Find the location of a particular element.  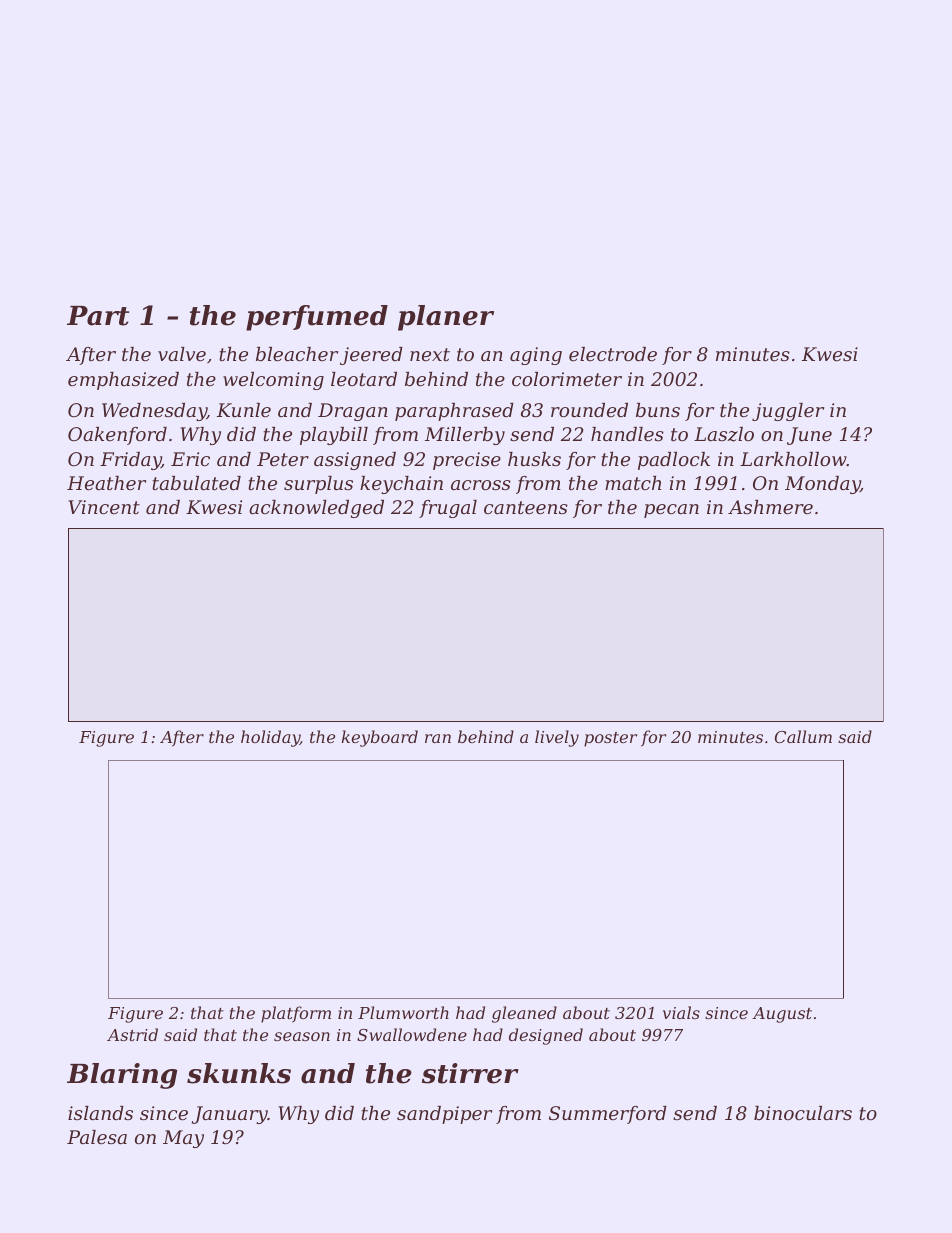

May is located at coordinates (183, 1139).
